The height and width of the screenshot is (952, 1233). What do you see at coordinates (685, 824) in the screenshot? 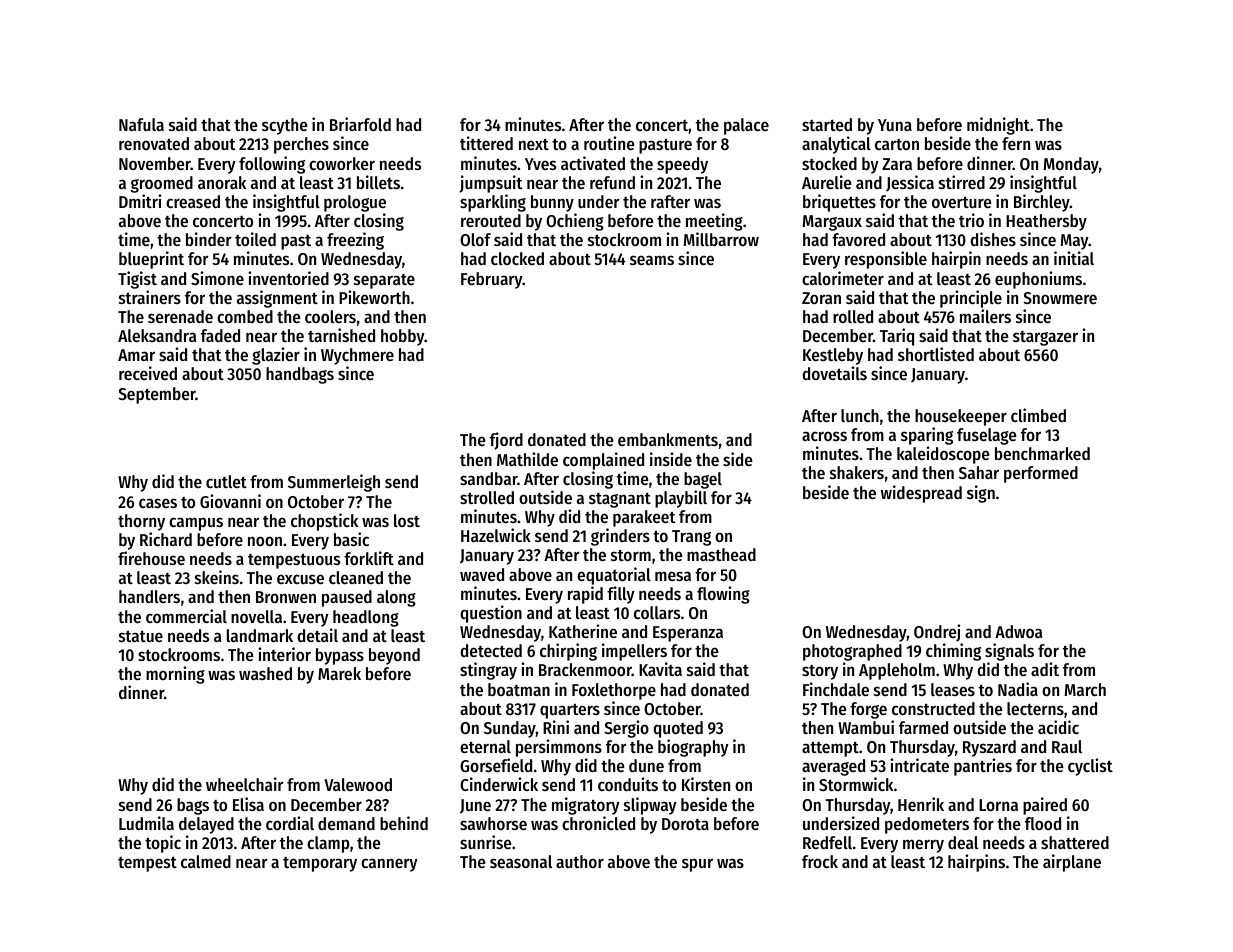
I see `Dorota` at bounding box center [685, 824].
